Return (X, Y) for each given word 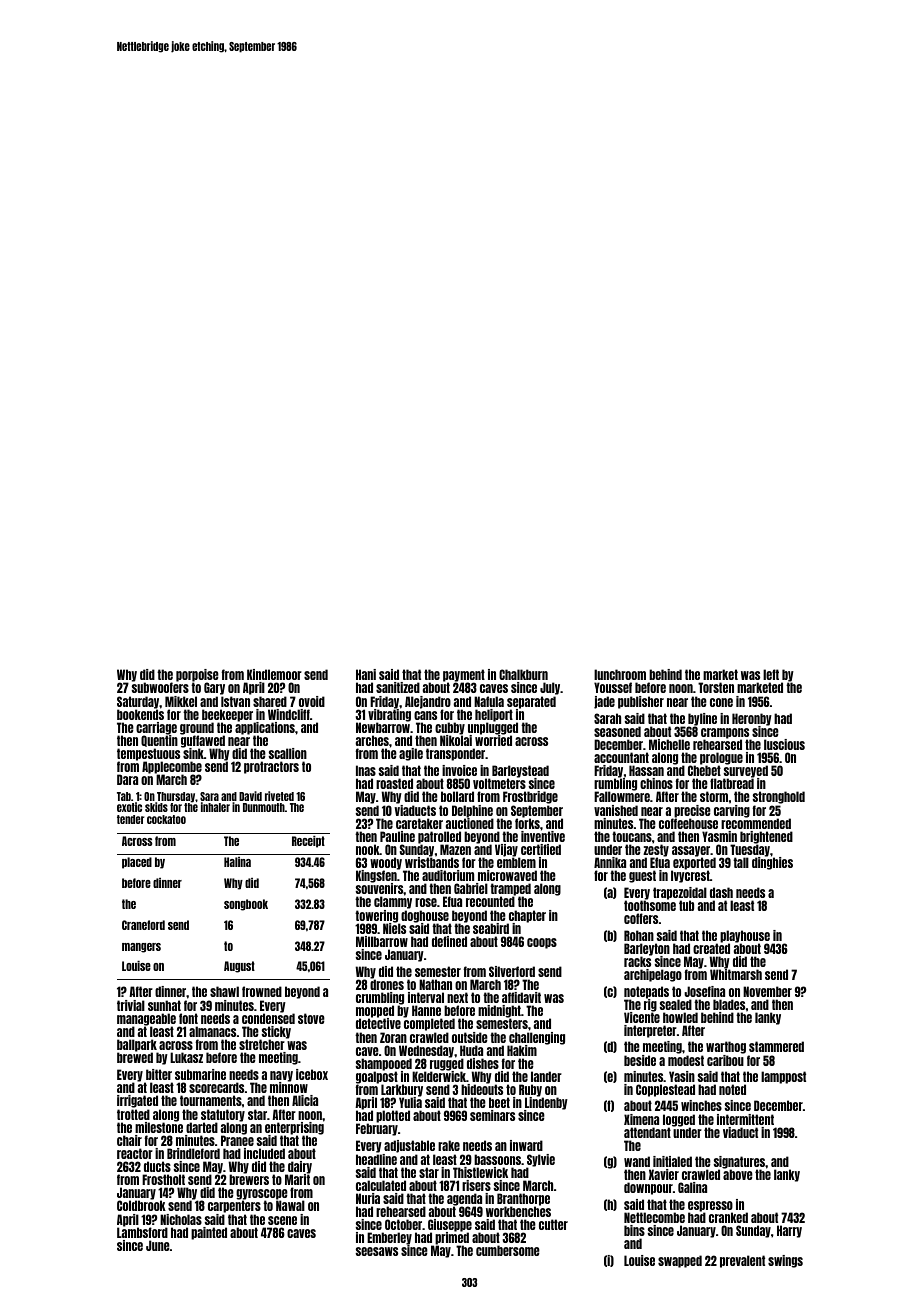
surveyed (746, 772)
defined (449, 941)
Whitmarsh (736, 974)
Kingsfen (376, 876)
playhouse (745, 936)
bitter (159, 1074)
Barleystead (520, 771)
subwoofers (160, 688)
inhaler (215, 807)
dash (721, 892)
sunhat (164, 1005)
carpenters (234, 1207)
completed (429, 1025)
